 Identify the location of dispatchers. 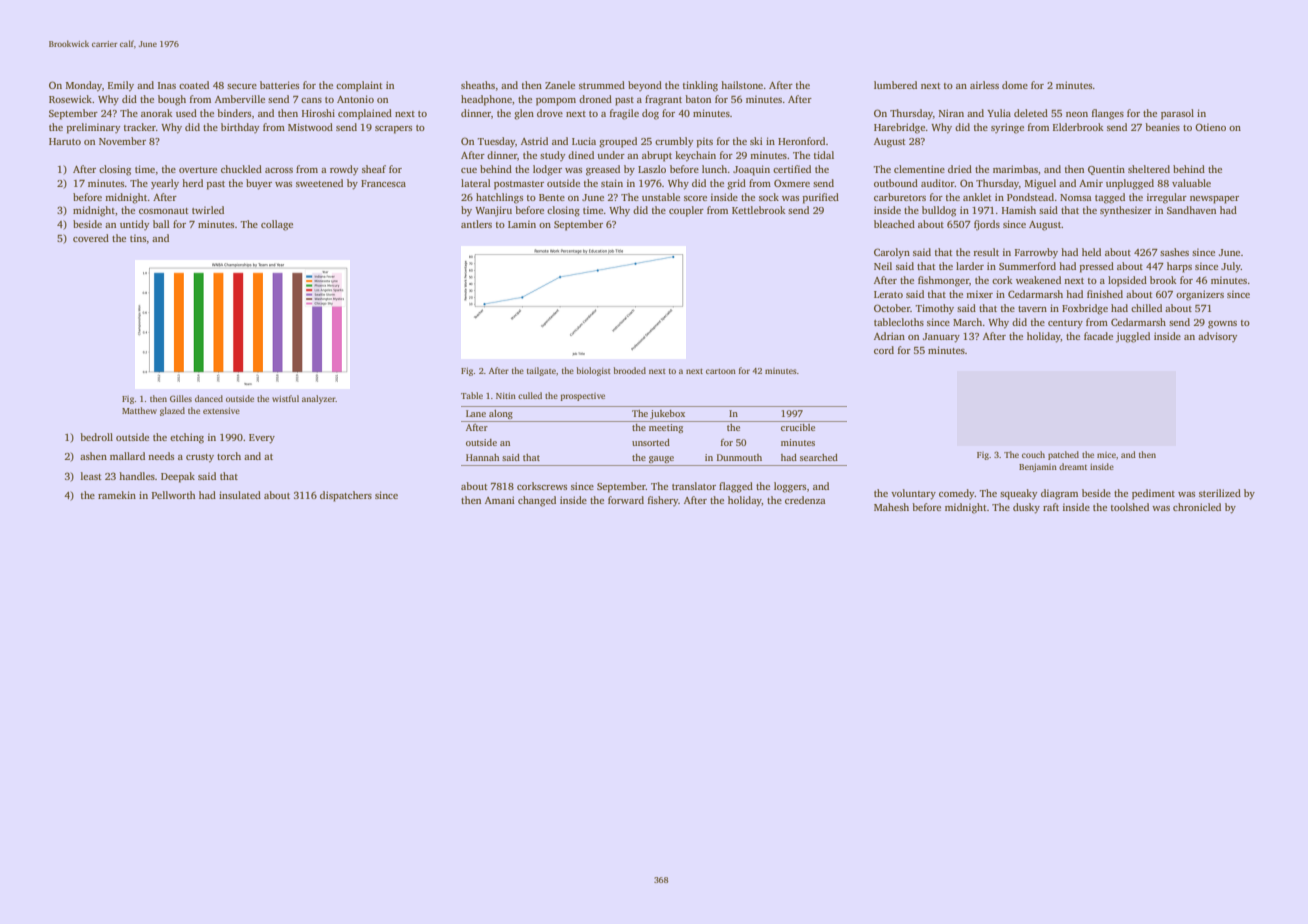
(346, 496).
